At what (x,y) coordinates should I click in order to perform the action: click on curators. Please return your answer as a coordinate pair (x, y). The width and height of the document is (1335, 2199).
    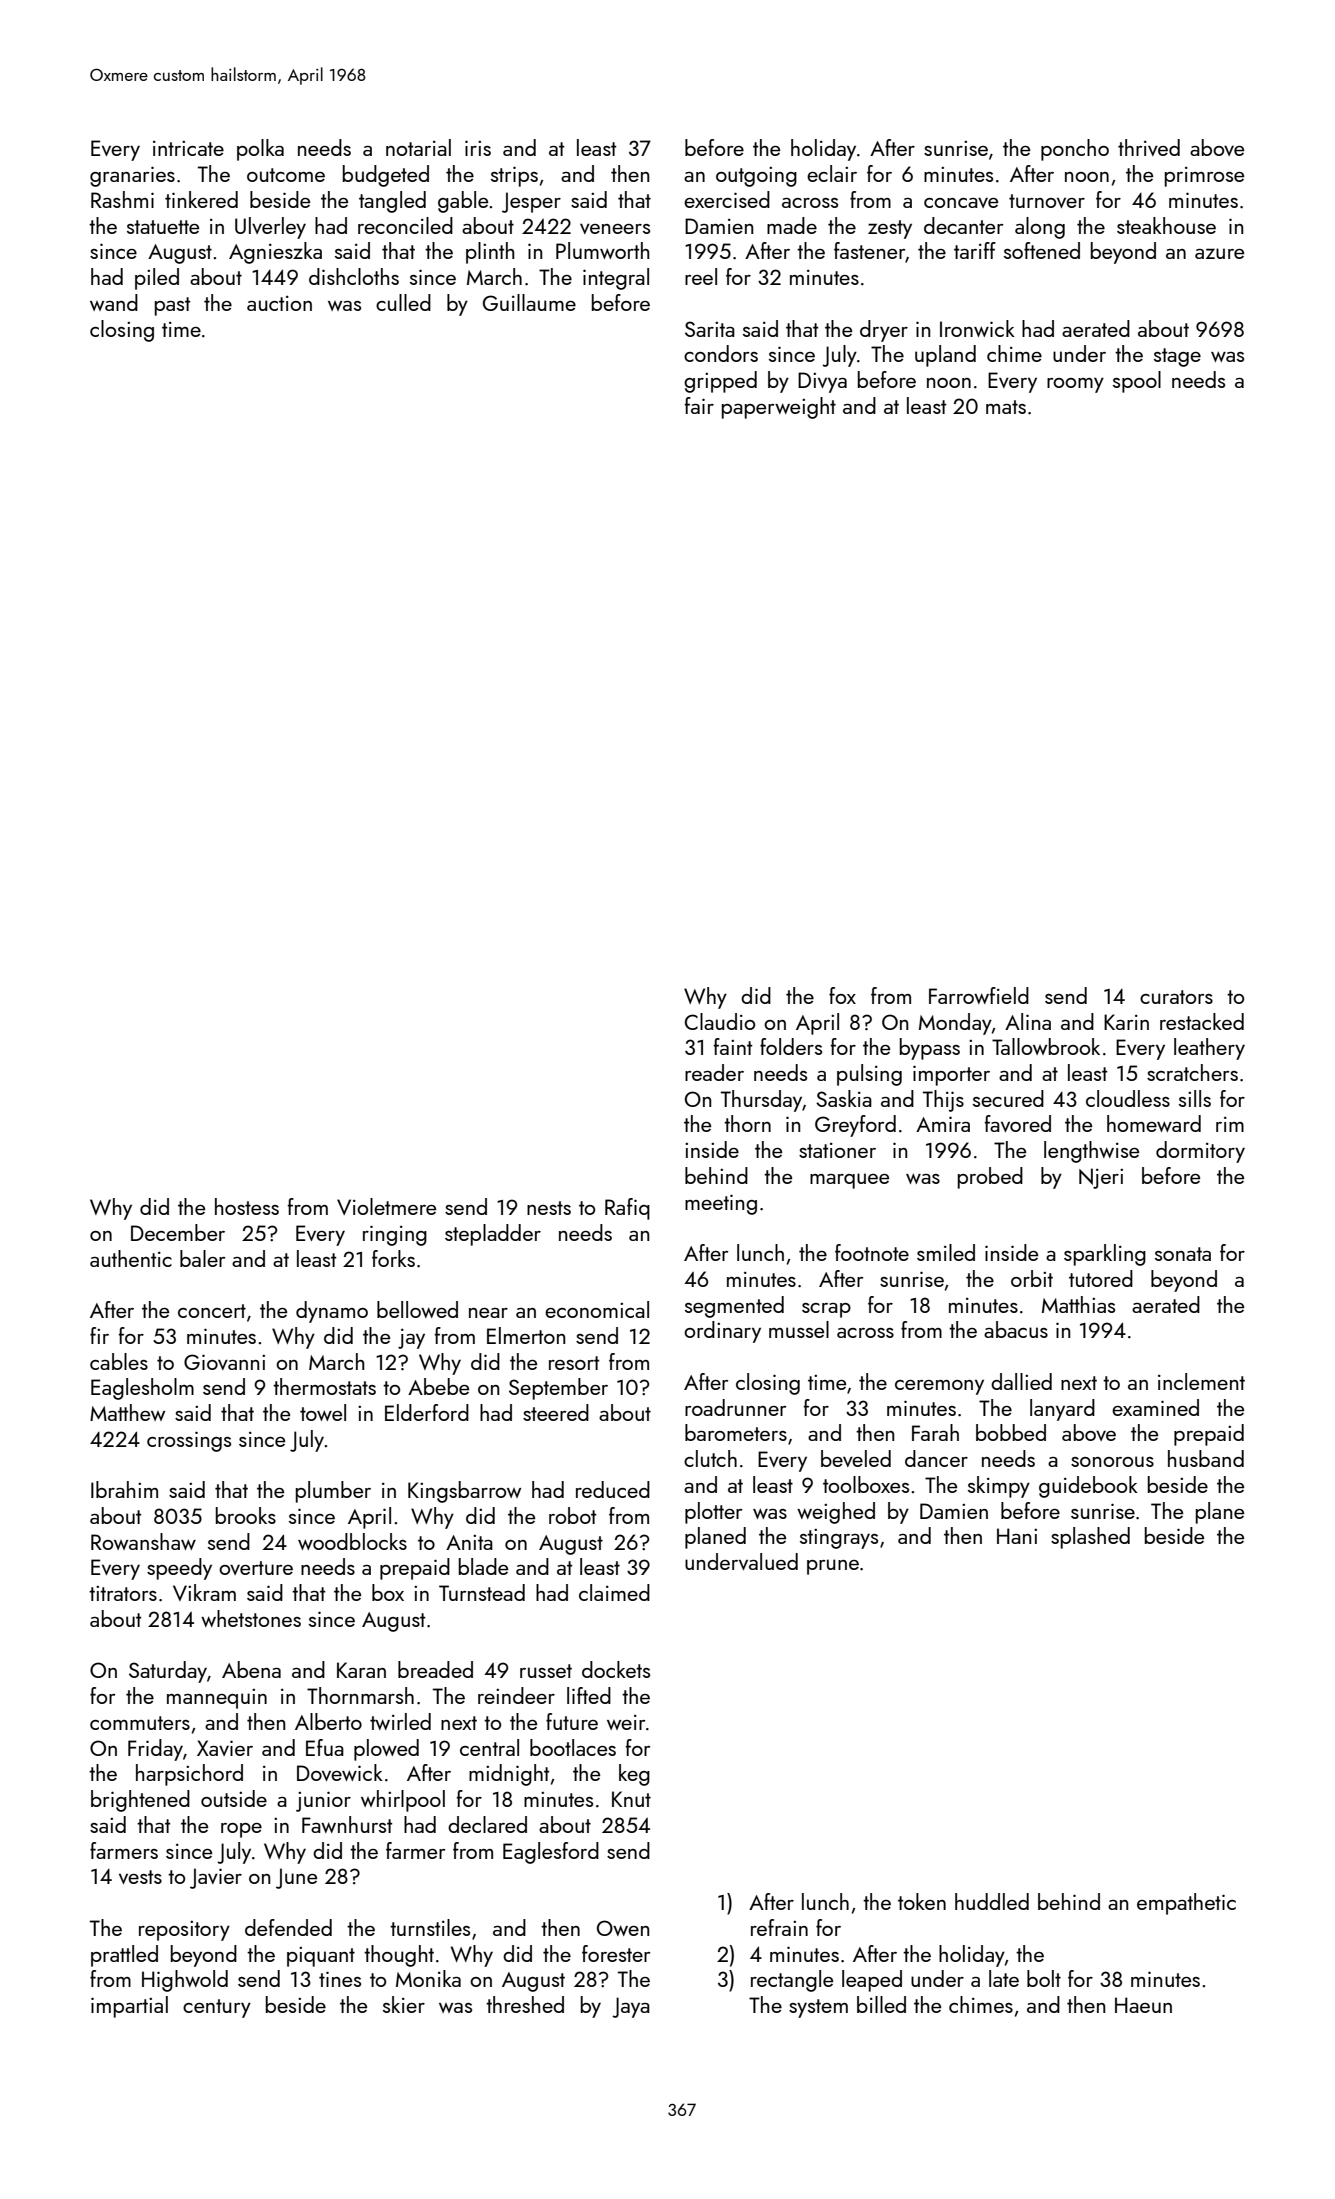
    Looking at the image, I should click on (1176, 997).
